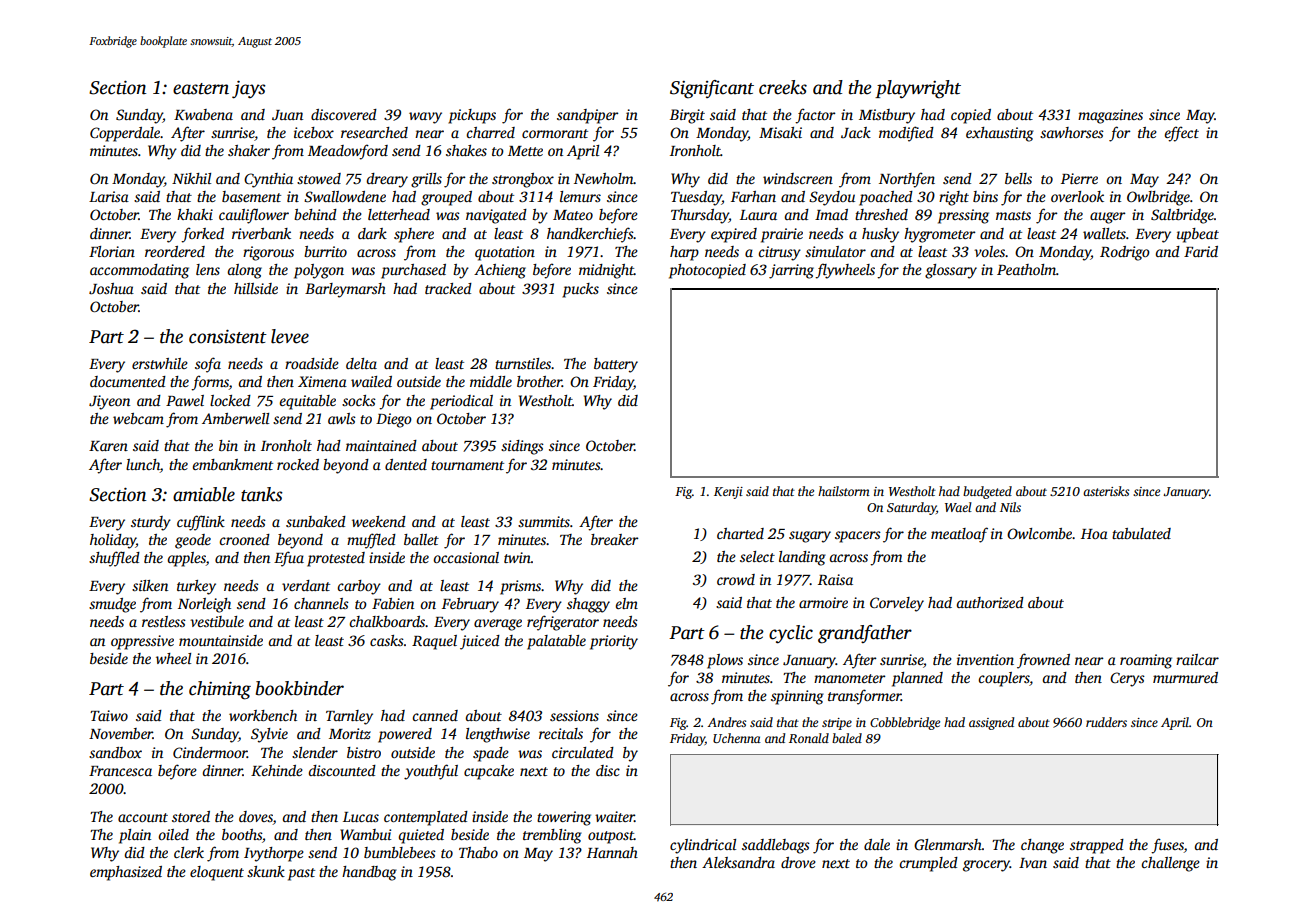  Describe the element at coordinates (728, 493) in the screenshot. I see `Kenji` at that location.
